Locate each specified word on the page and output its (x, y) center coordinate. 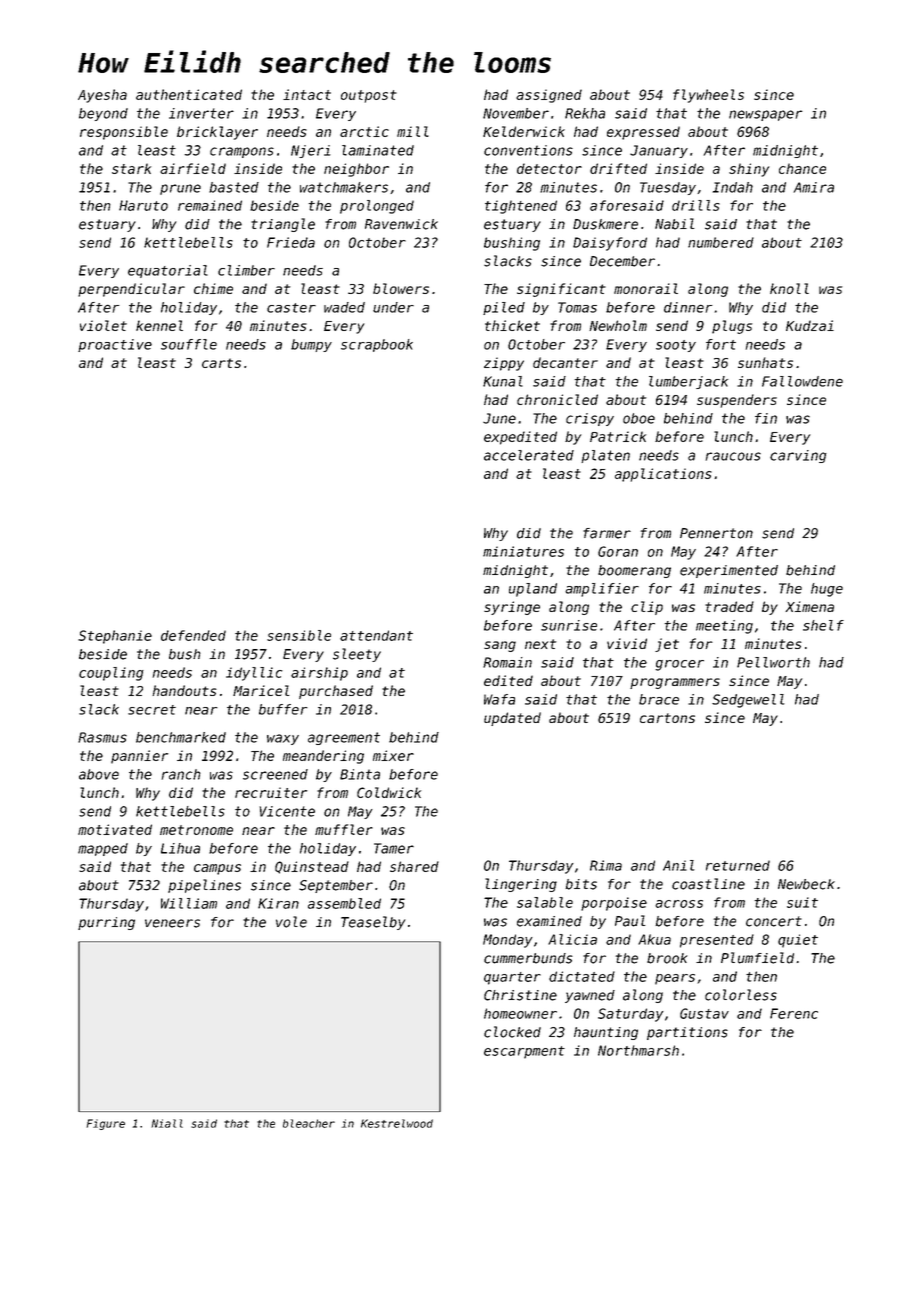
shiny (749, 170)
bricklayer (217, 133)
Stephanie (115, 637)
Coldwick (389, 792)
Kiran (278, 903)
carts (221, 363)
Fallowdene (802, 381)
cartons (667, 718)
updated (512, 719)
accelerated (529, 455)
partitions (687, 1033)
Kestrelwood (397, 1123)
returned (738, 865)
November (516, 113)
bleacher (309, 1123)
